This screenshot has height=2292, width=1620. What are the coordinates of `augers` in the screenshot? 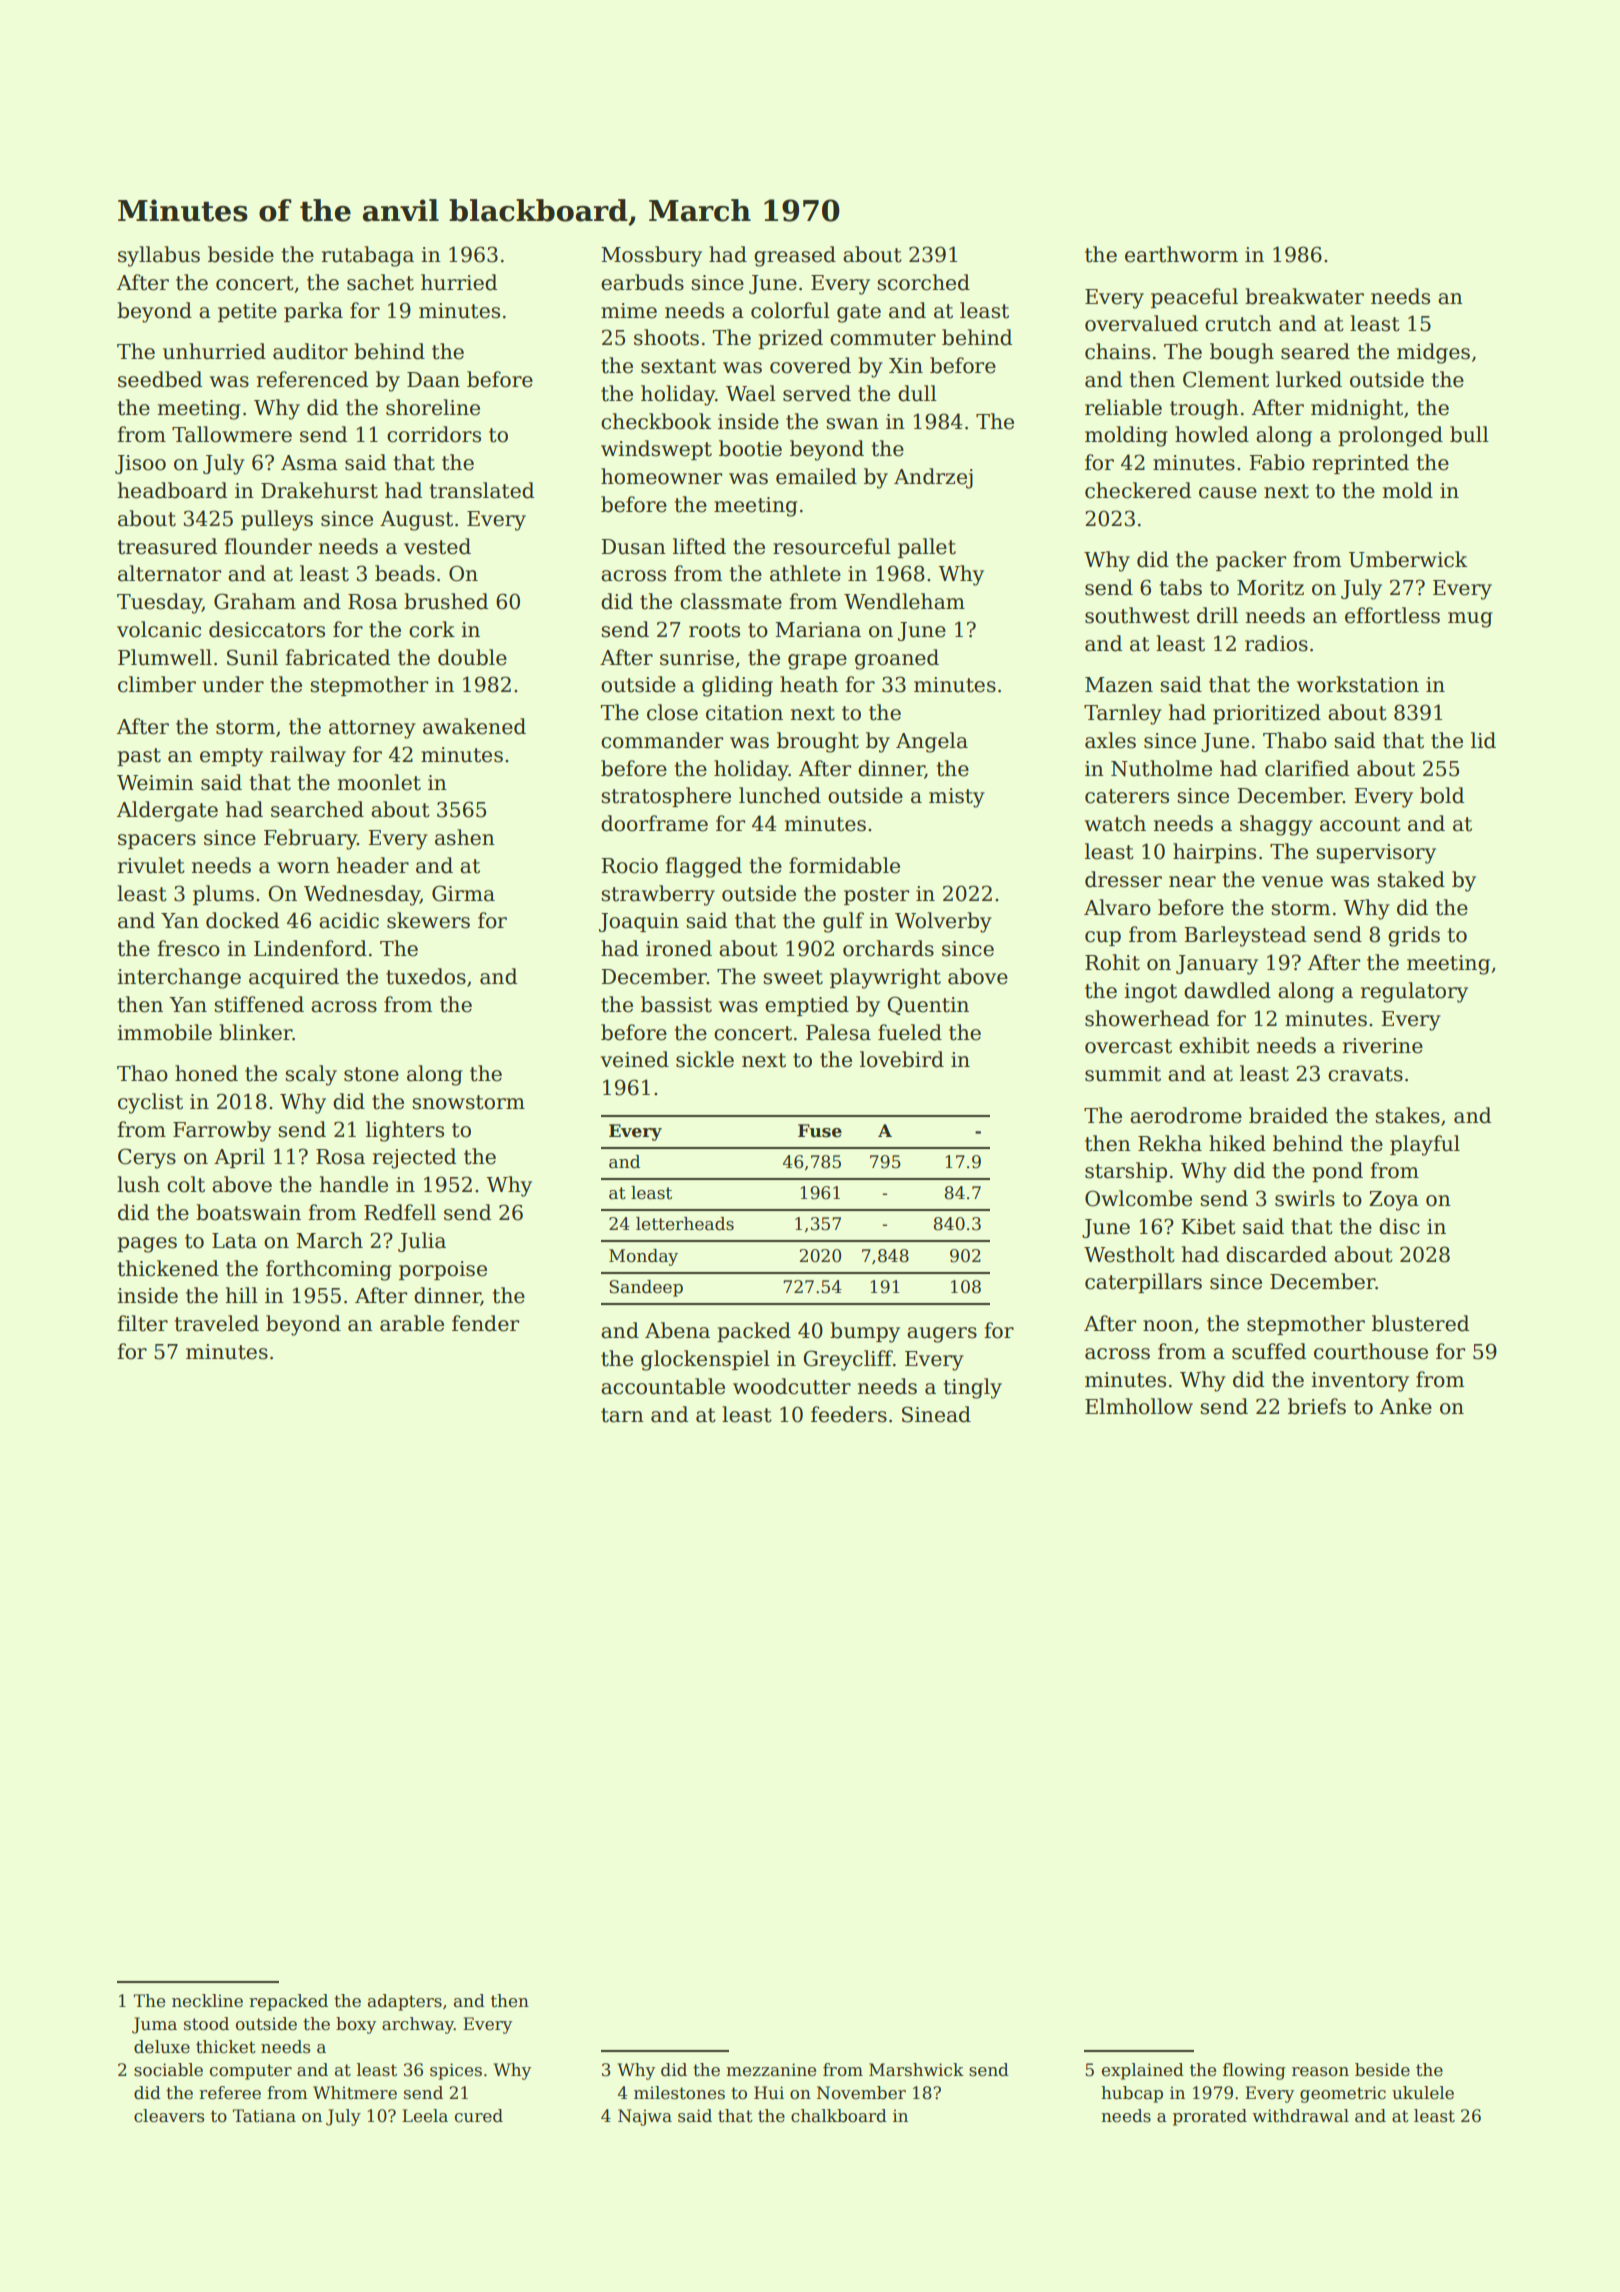 It's located at (942, 1335).
